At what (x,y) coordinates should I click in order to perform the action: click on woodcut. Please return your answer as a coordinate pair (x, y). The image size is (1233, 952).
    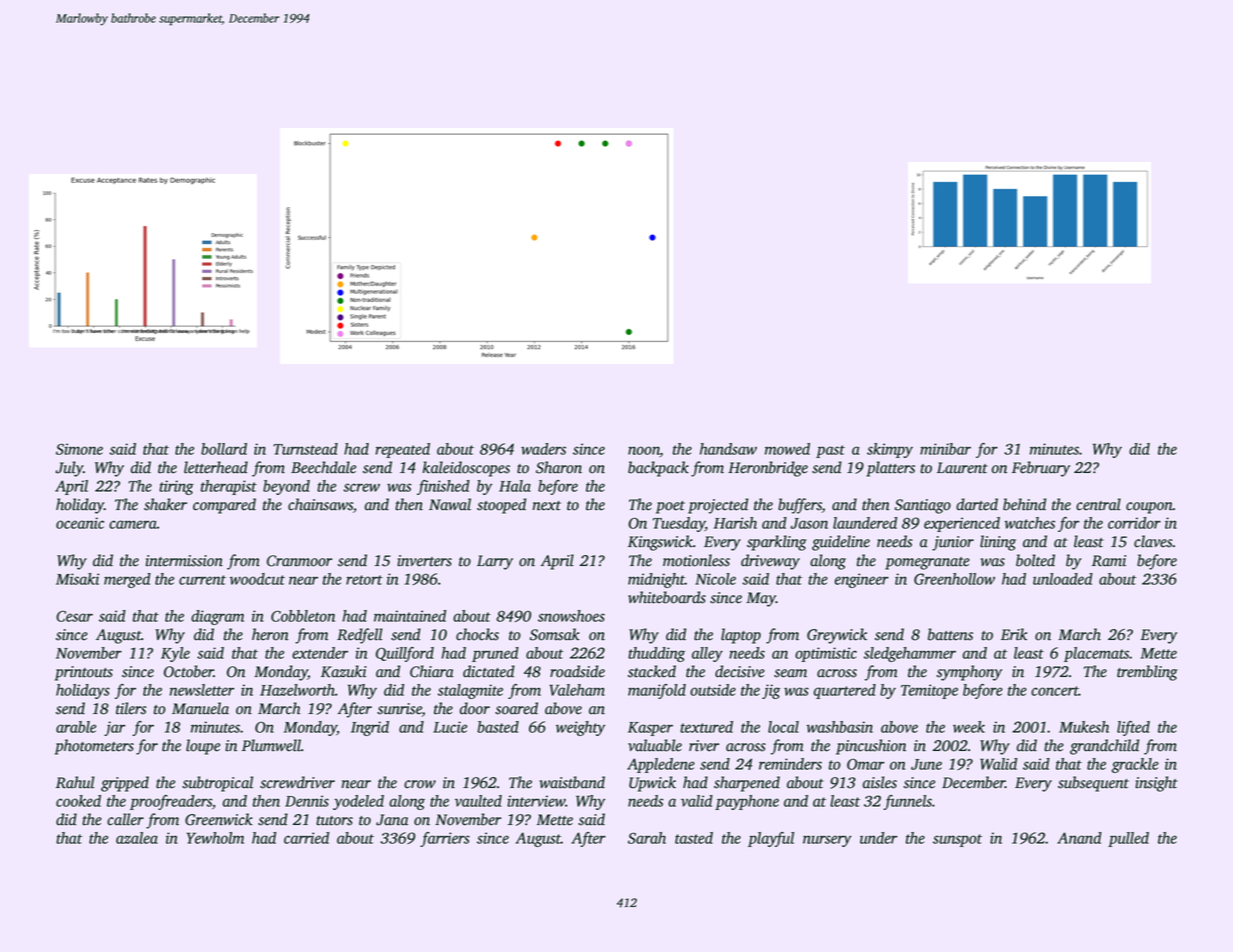
    Looking at the image, I should click on (257, 579).
